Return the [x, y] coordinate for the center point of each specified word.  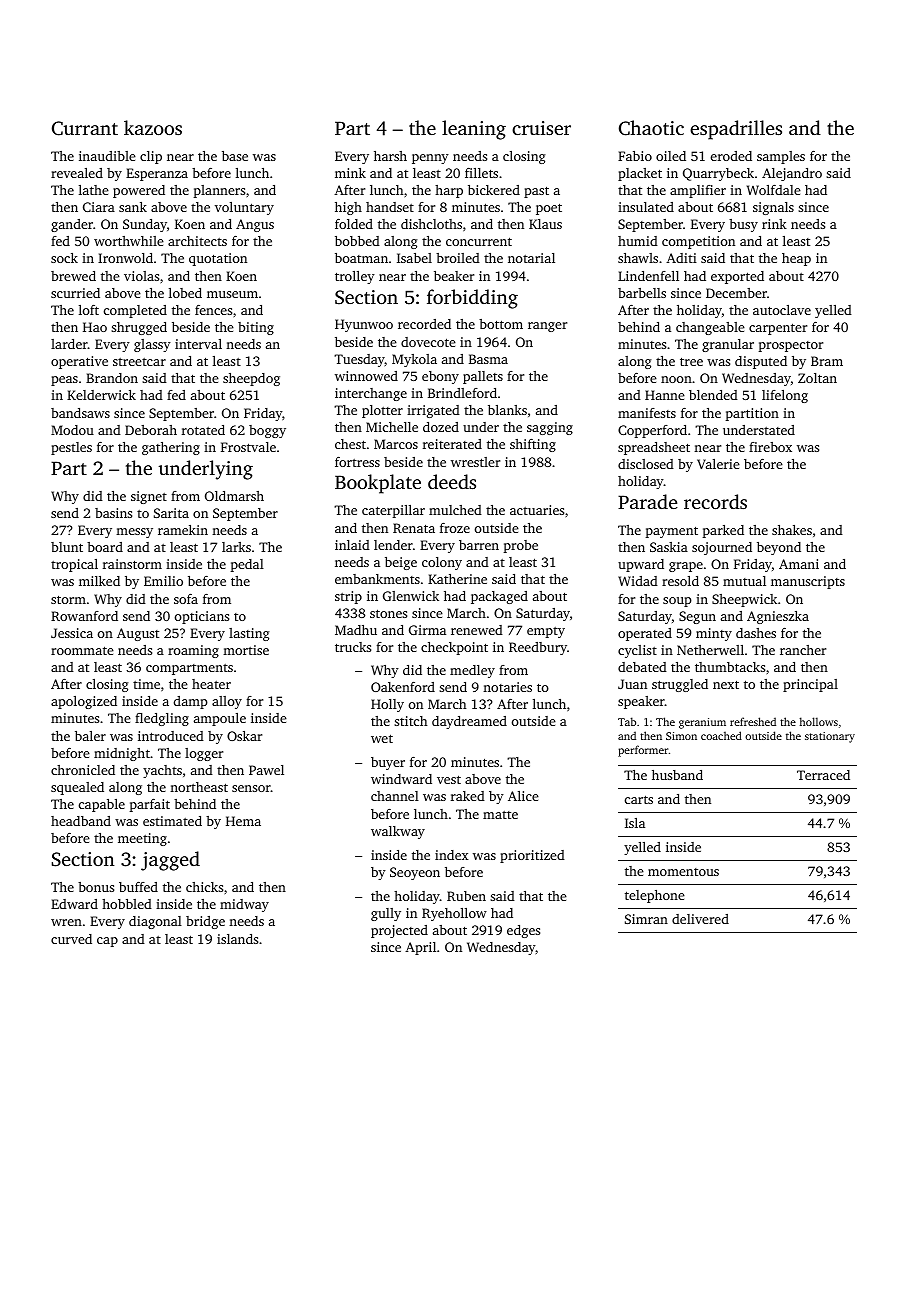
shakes [792, 530]
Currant [85, 128]
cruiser [541, 128]
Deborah [151, 430]
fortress [357, 462]
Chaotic [651, 128]
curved [71, 939]
